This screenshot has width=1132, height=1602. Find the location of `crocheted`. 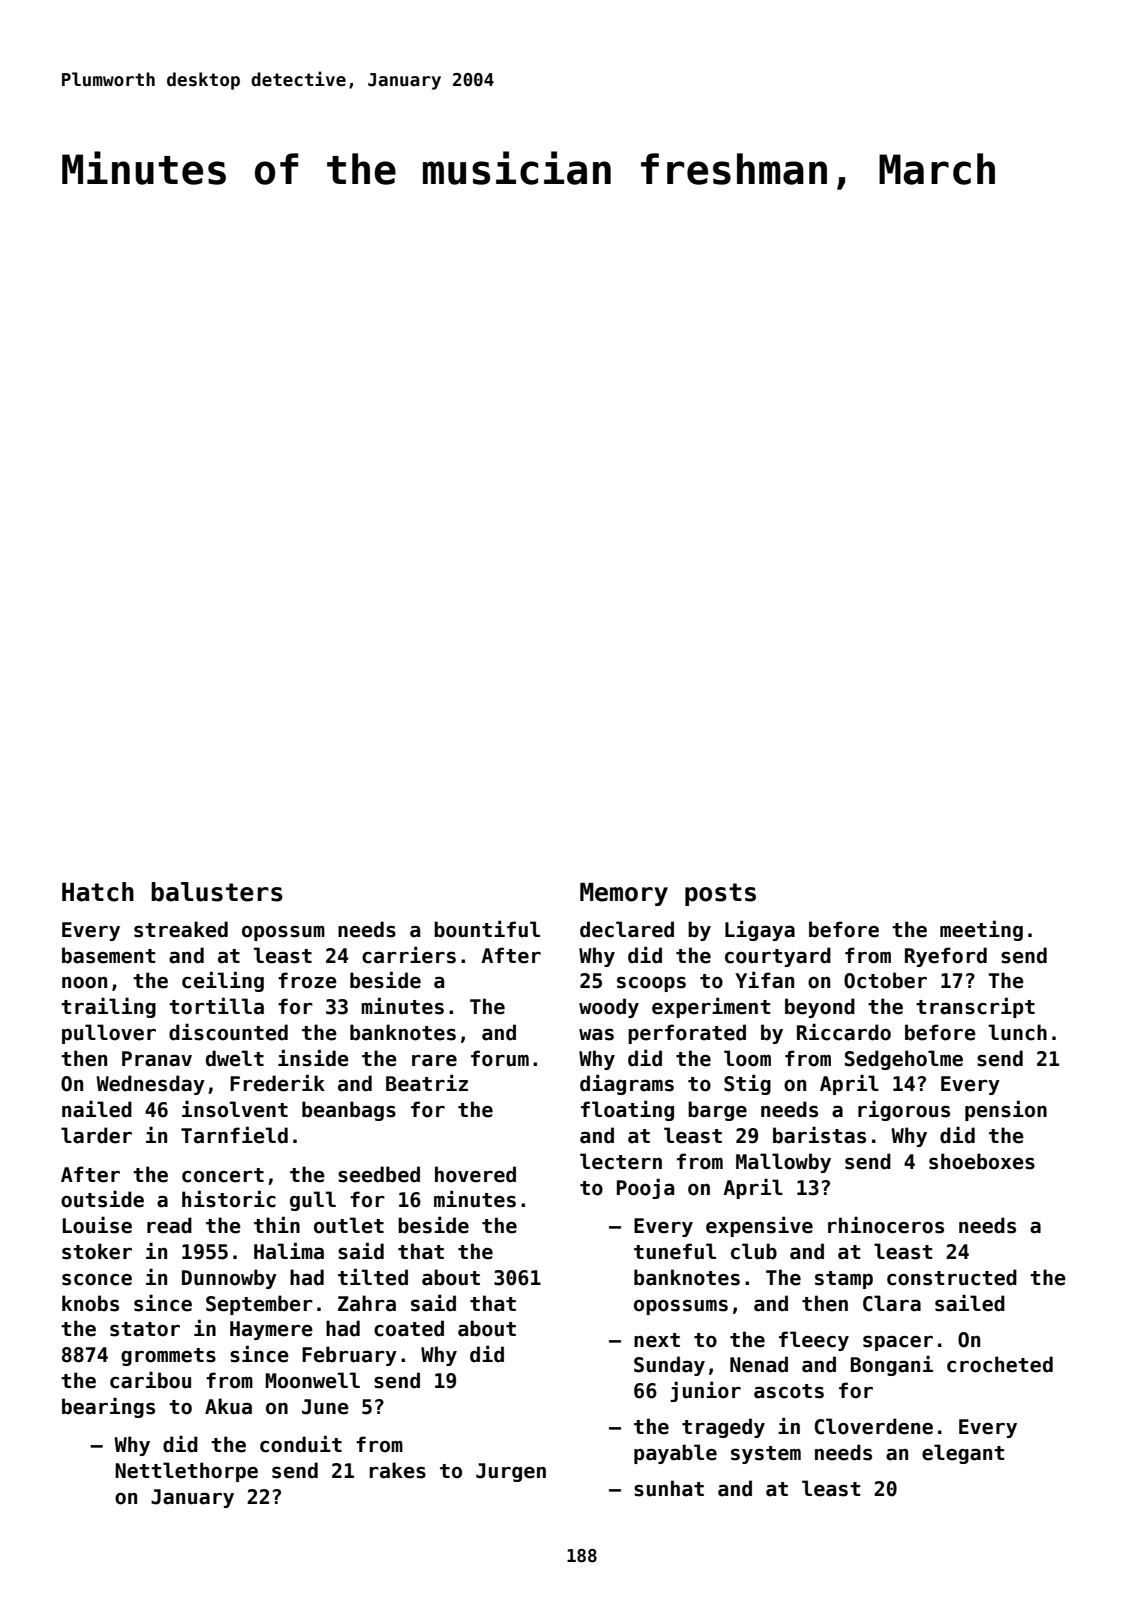

crocheted is located at coordinates (1000, 1364).
